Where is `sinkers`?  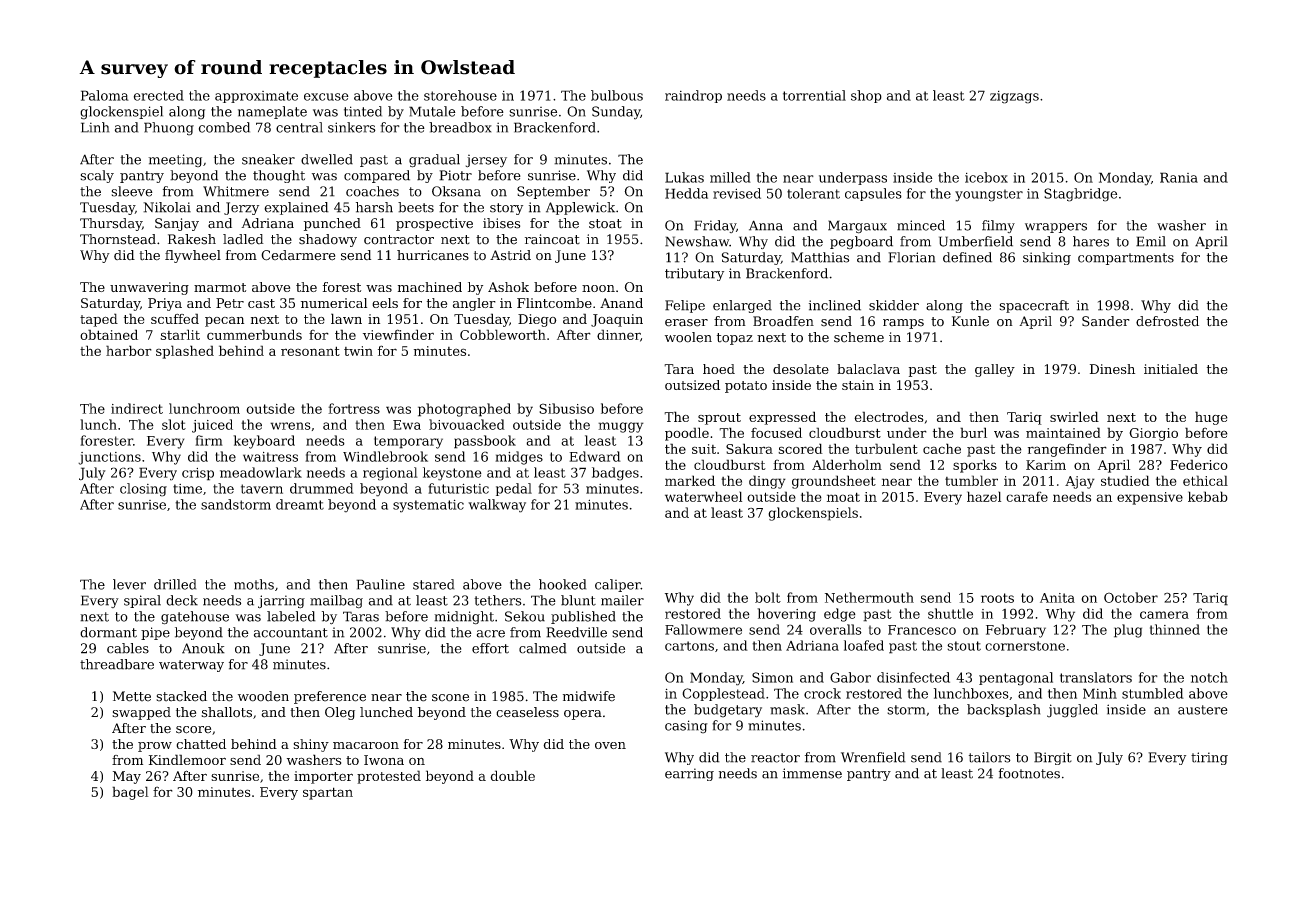 sinkers is located at coordinates (352, 127).
